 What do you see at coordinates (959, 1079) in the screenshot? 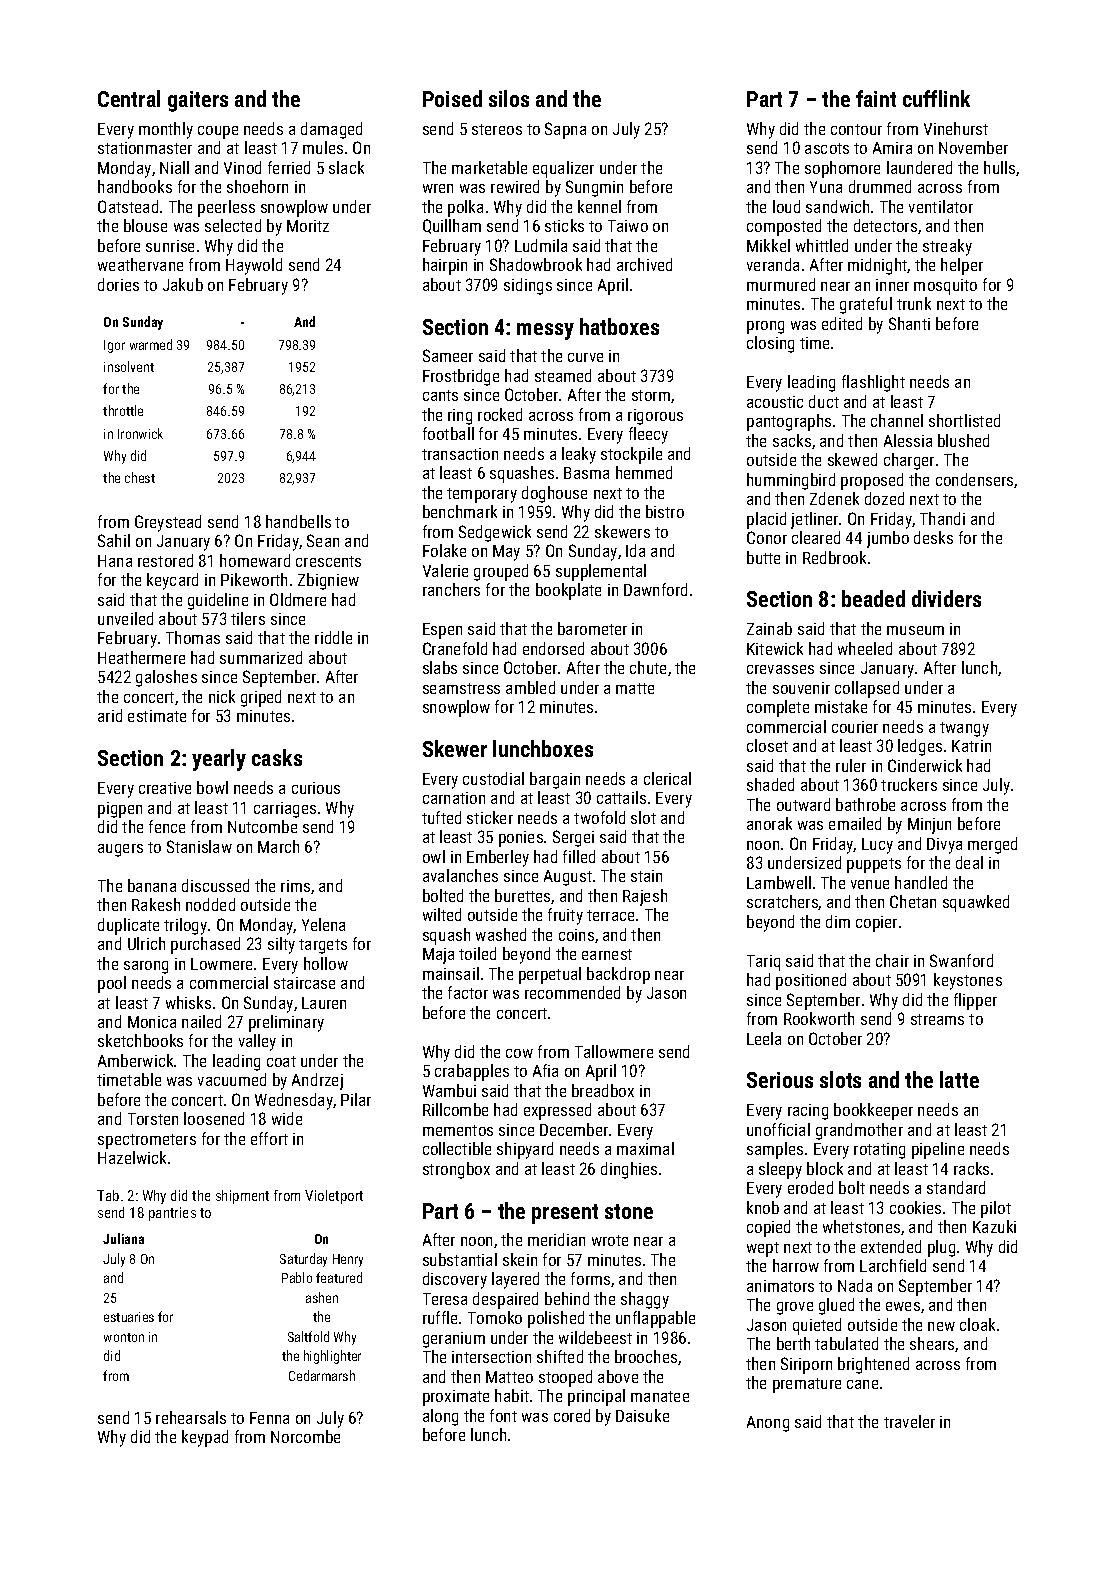
I see `latte` at bounding box center [959, 1079].
